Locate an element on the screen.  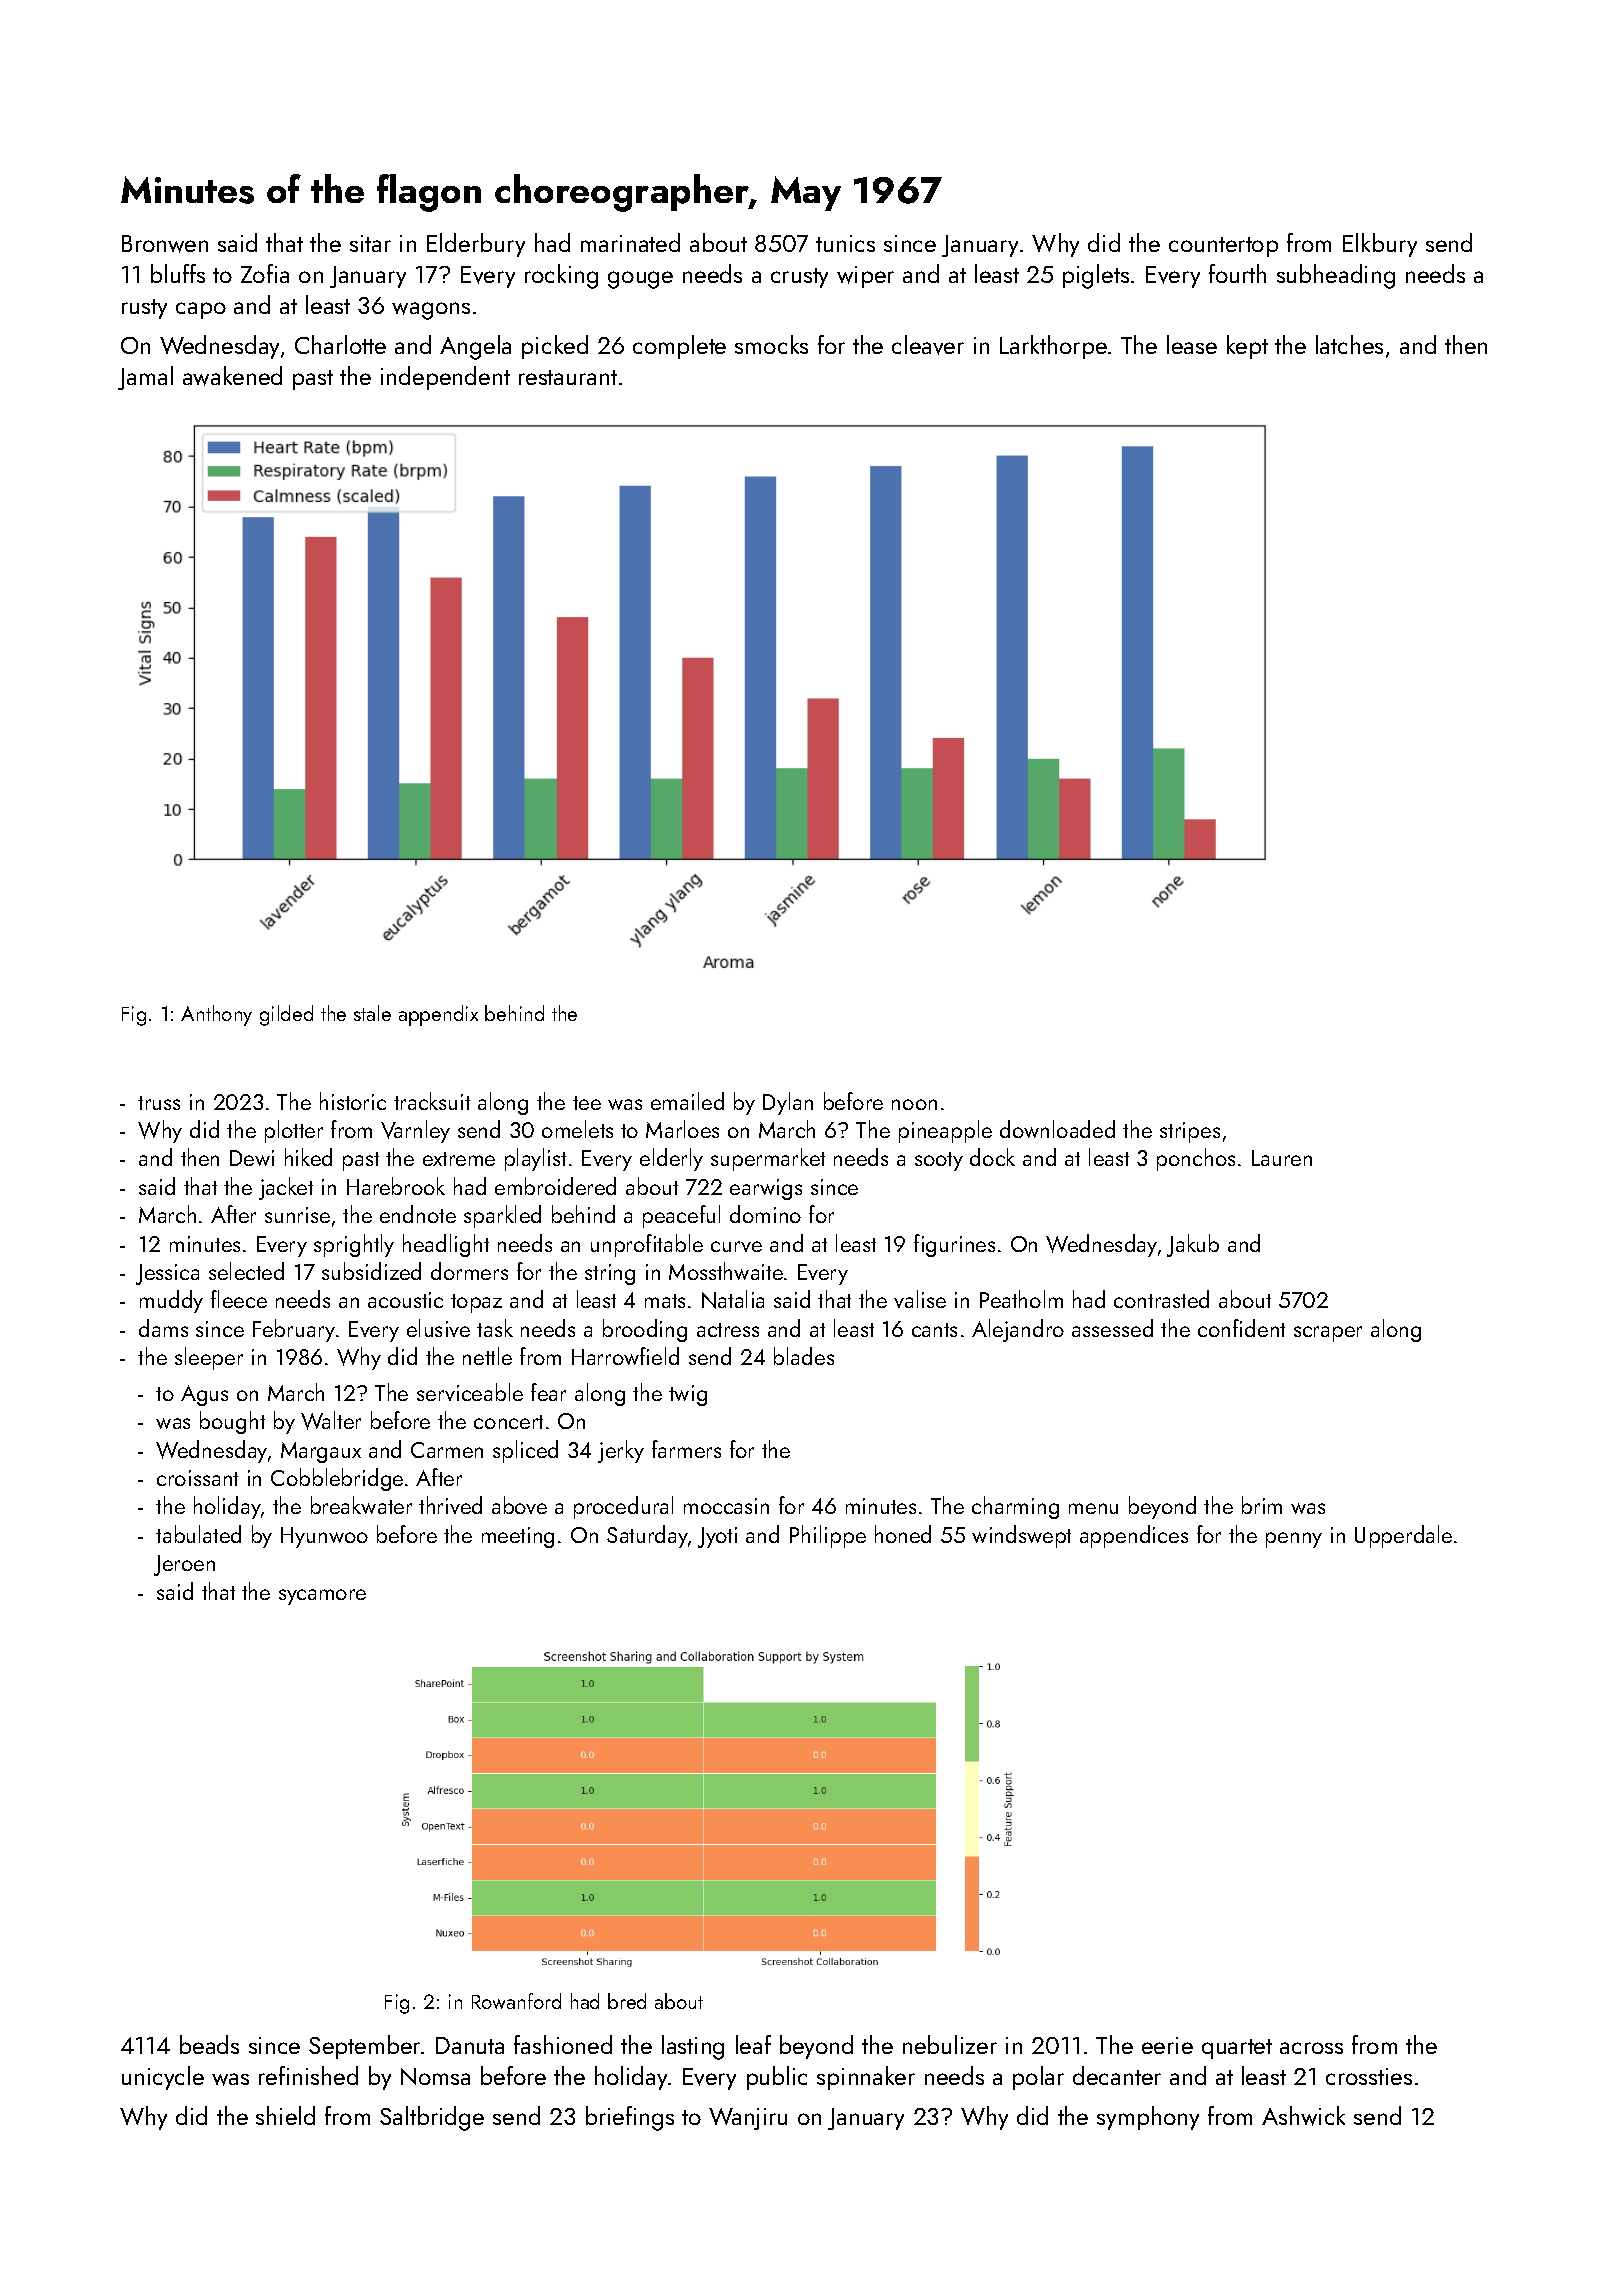
tunics is located at coordinates (845, 243).
